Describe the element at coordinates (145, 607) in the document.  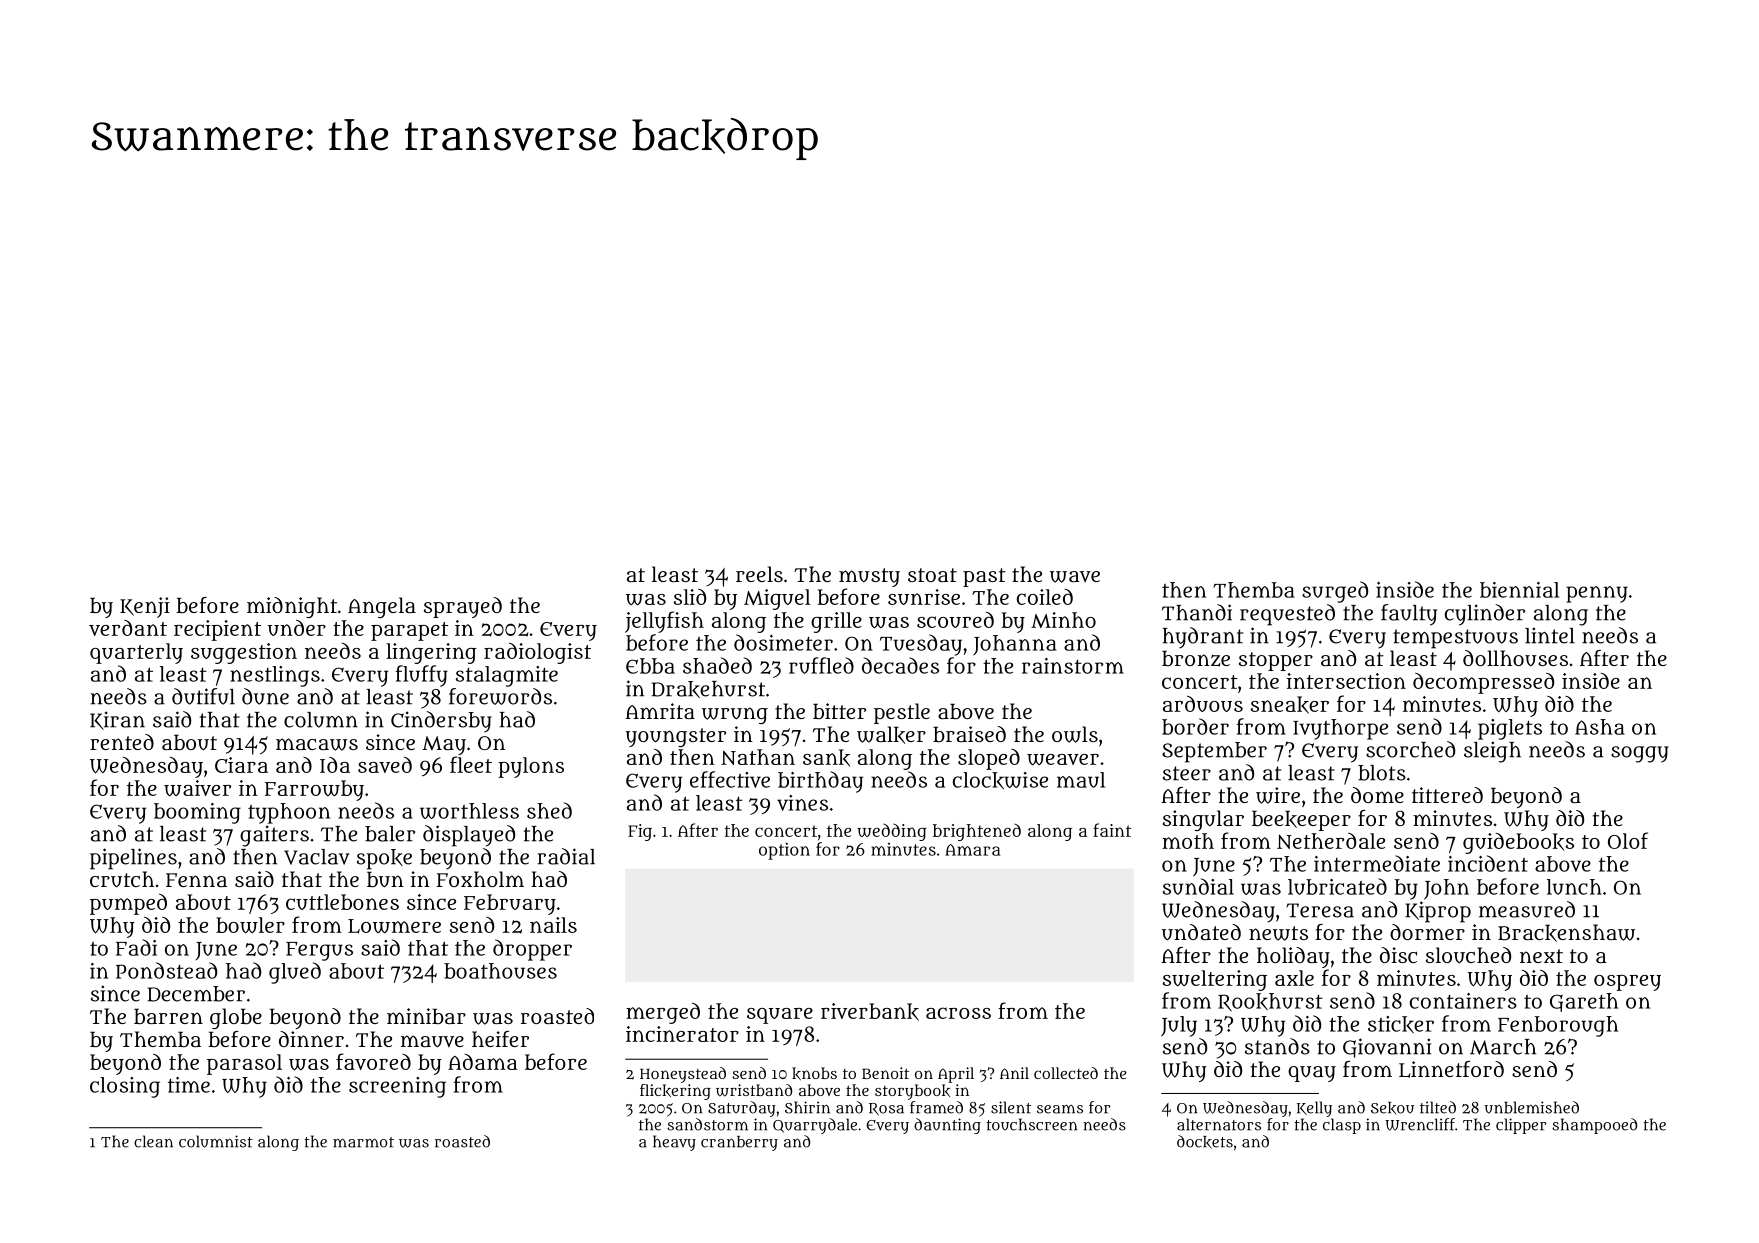
I see `Kenji` at that location.
